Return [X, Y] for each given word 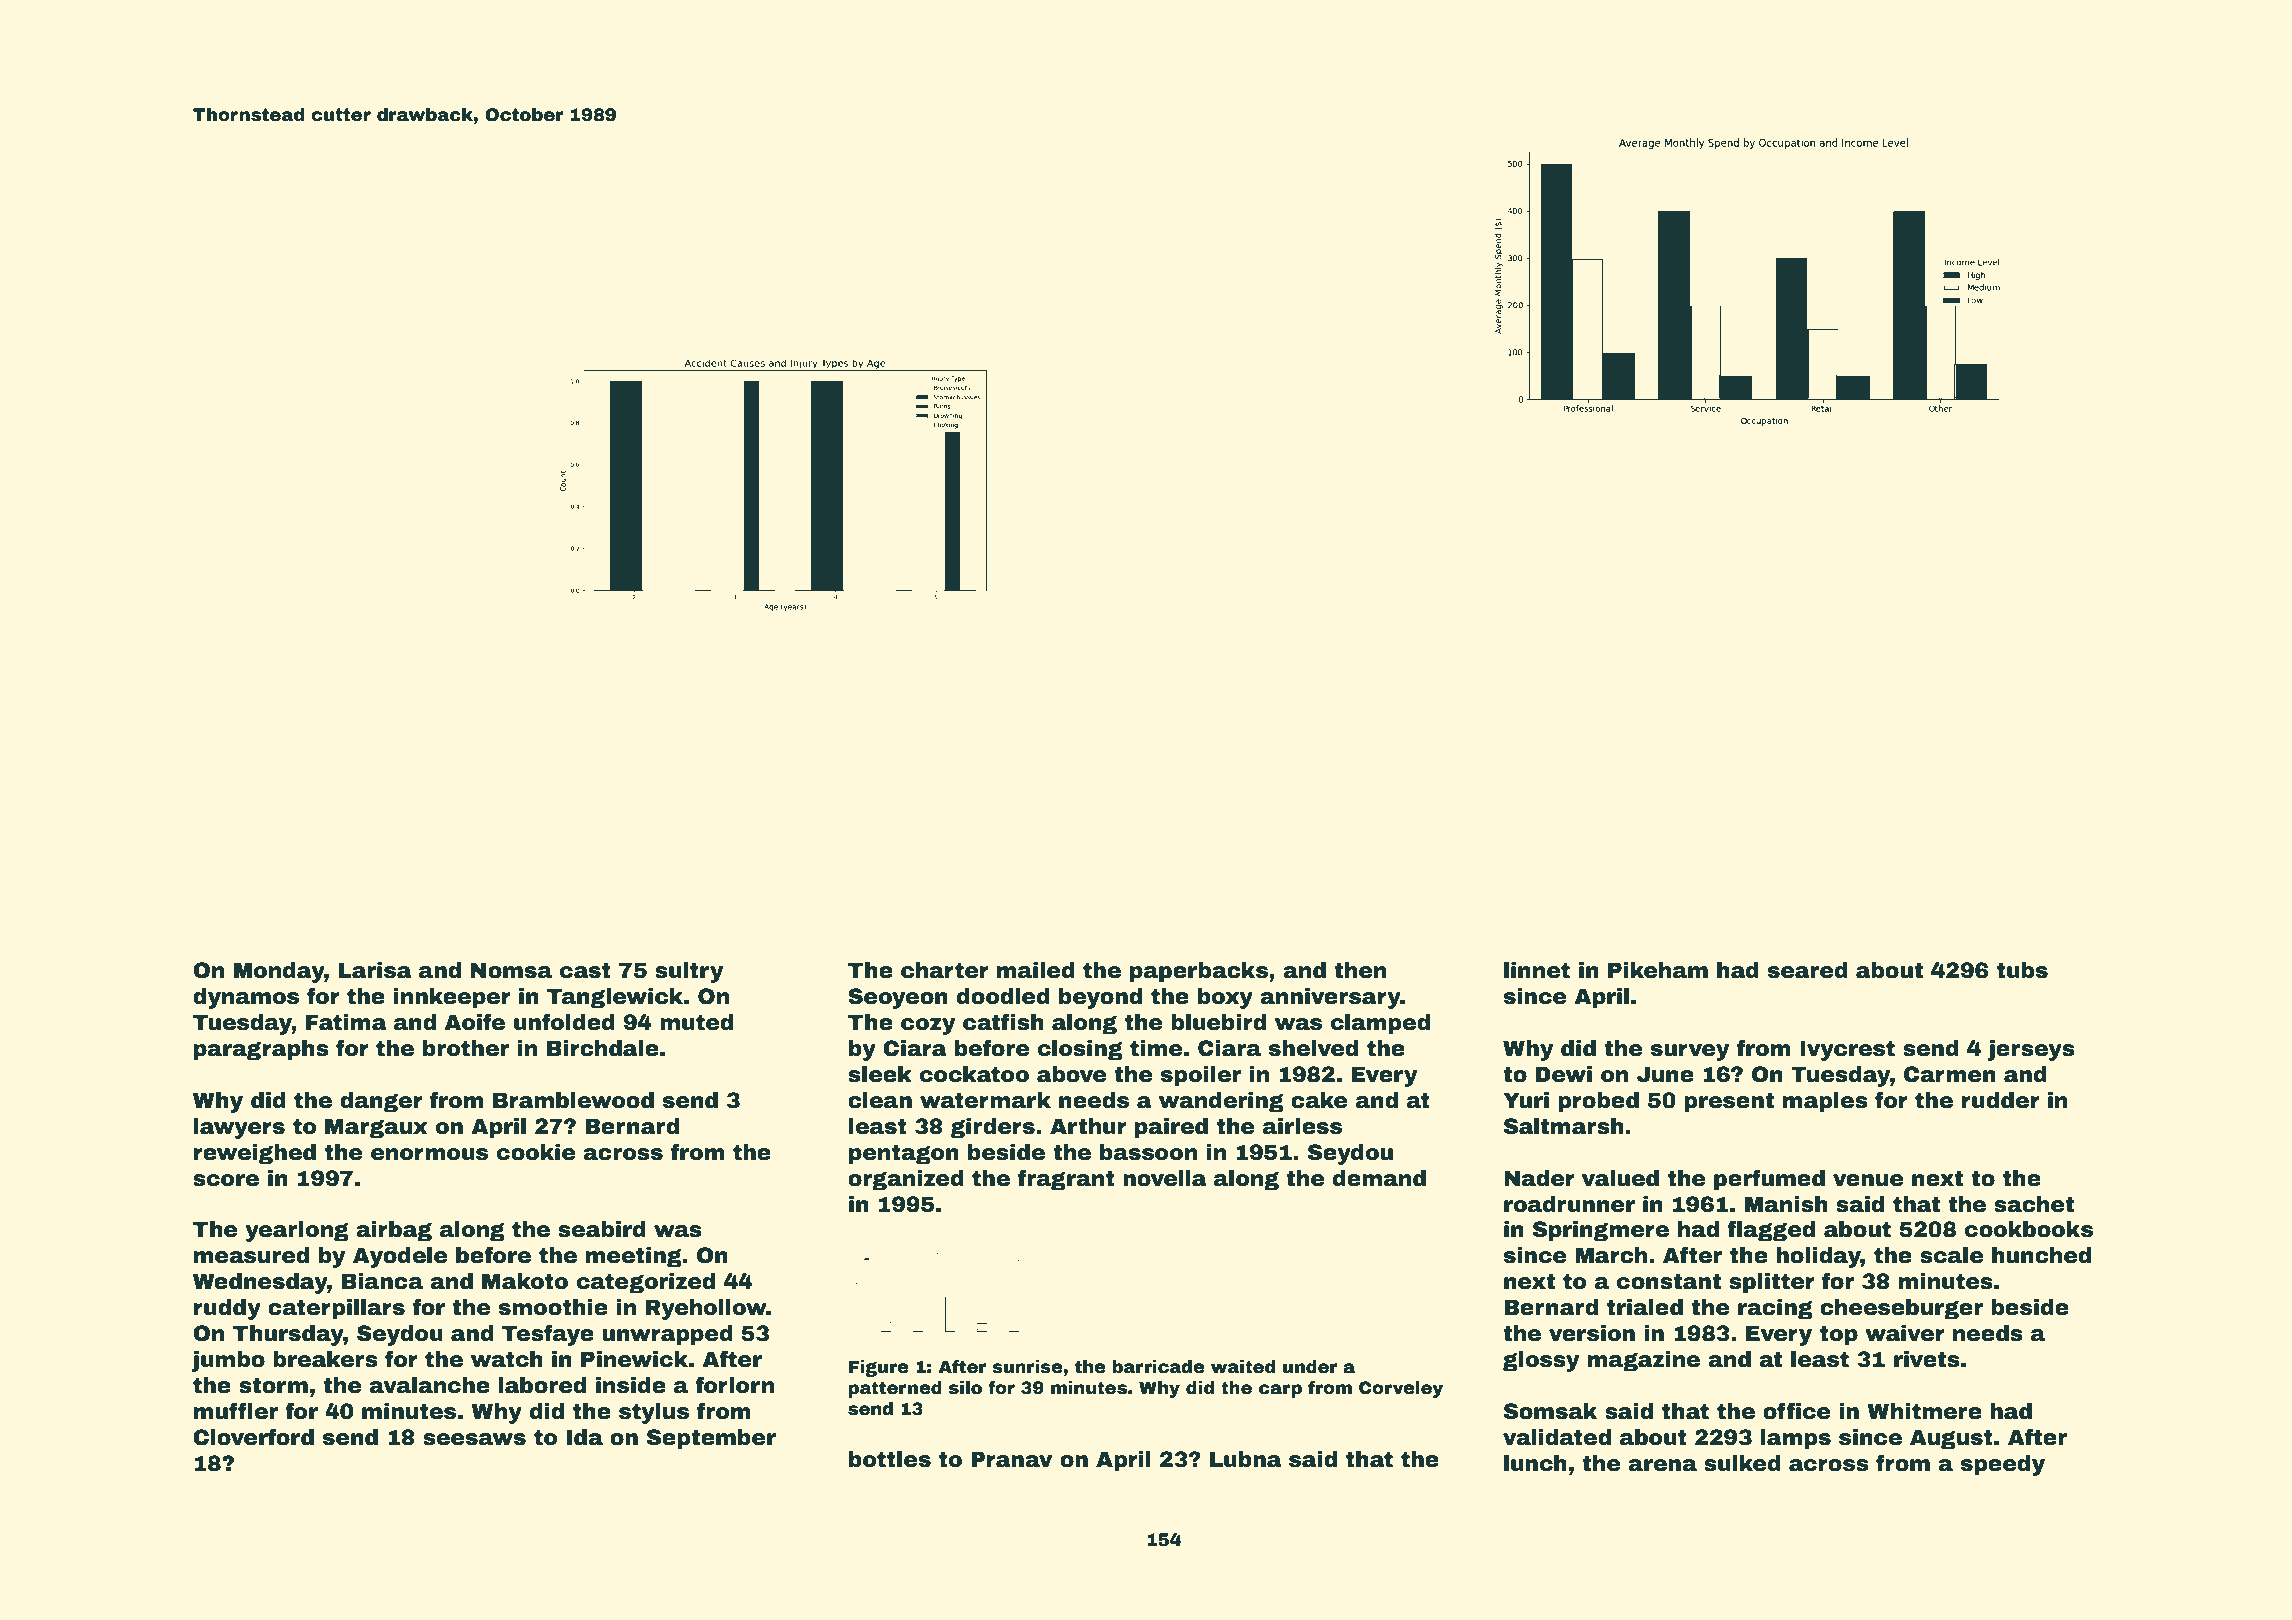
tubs [2022, 970]
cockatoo [974, 1074]
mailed [1036, 970]
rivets [1927, 1359]
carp [1280, 1391]
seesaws [474, 1439]
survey [1690, 1052]
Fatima [346, 1022]
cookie [536, 1152]
